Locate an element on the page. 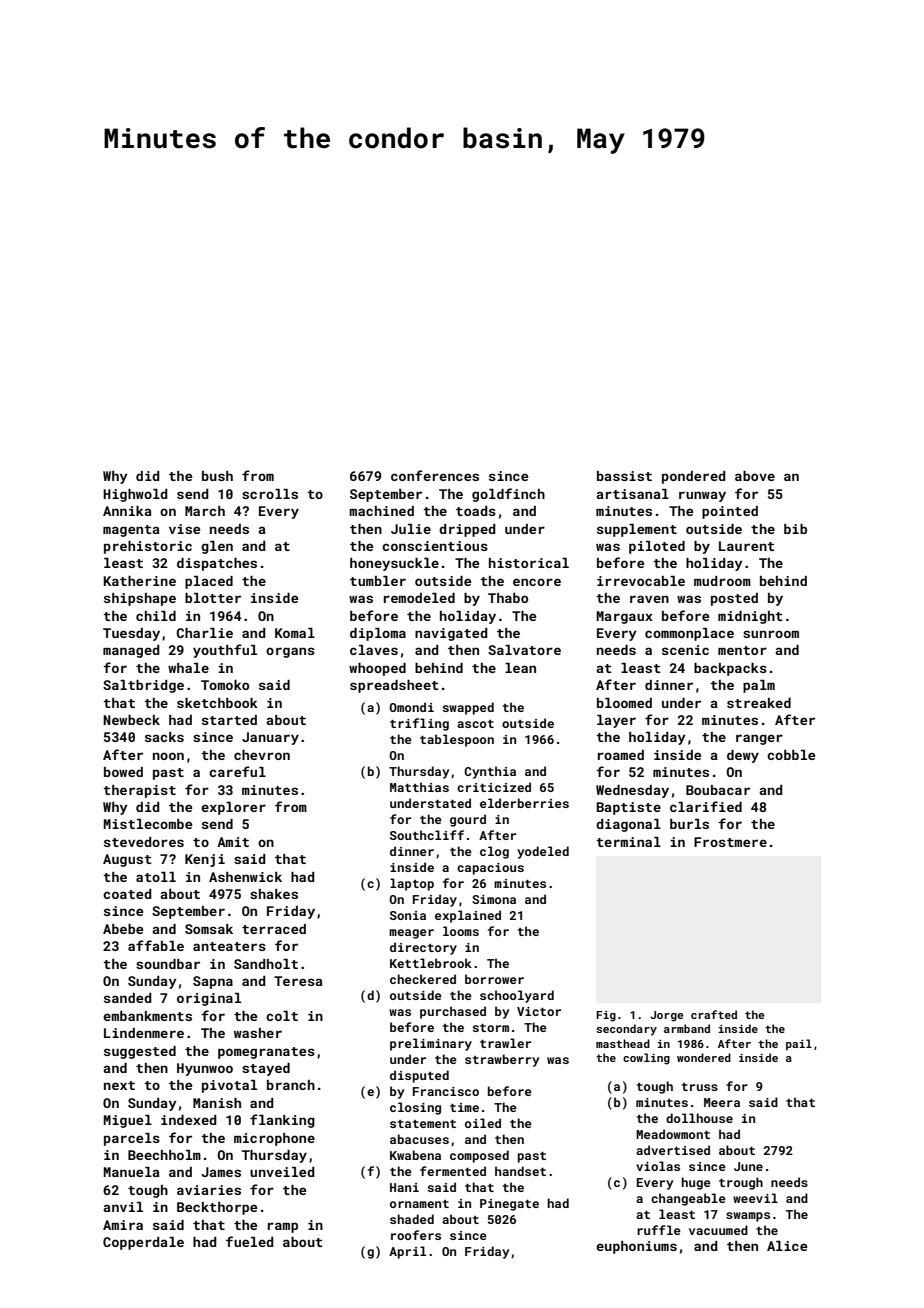 The image size is (924, 1308). burls is located at coordinates (689, 824).
